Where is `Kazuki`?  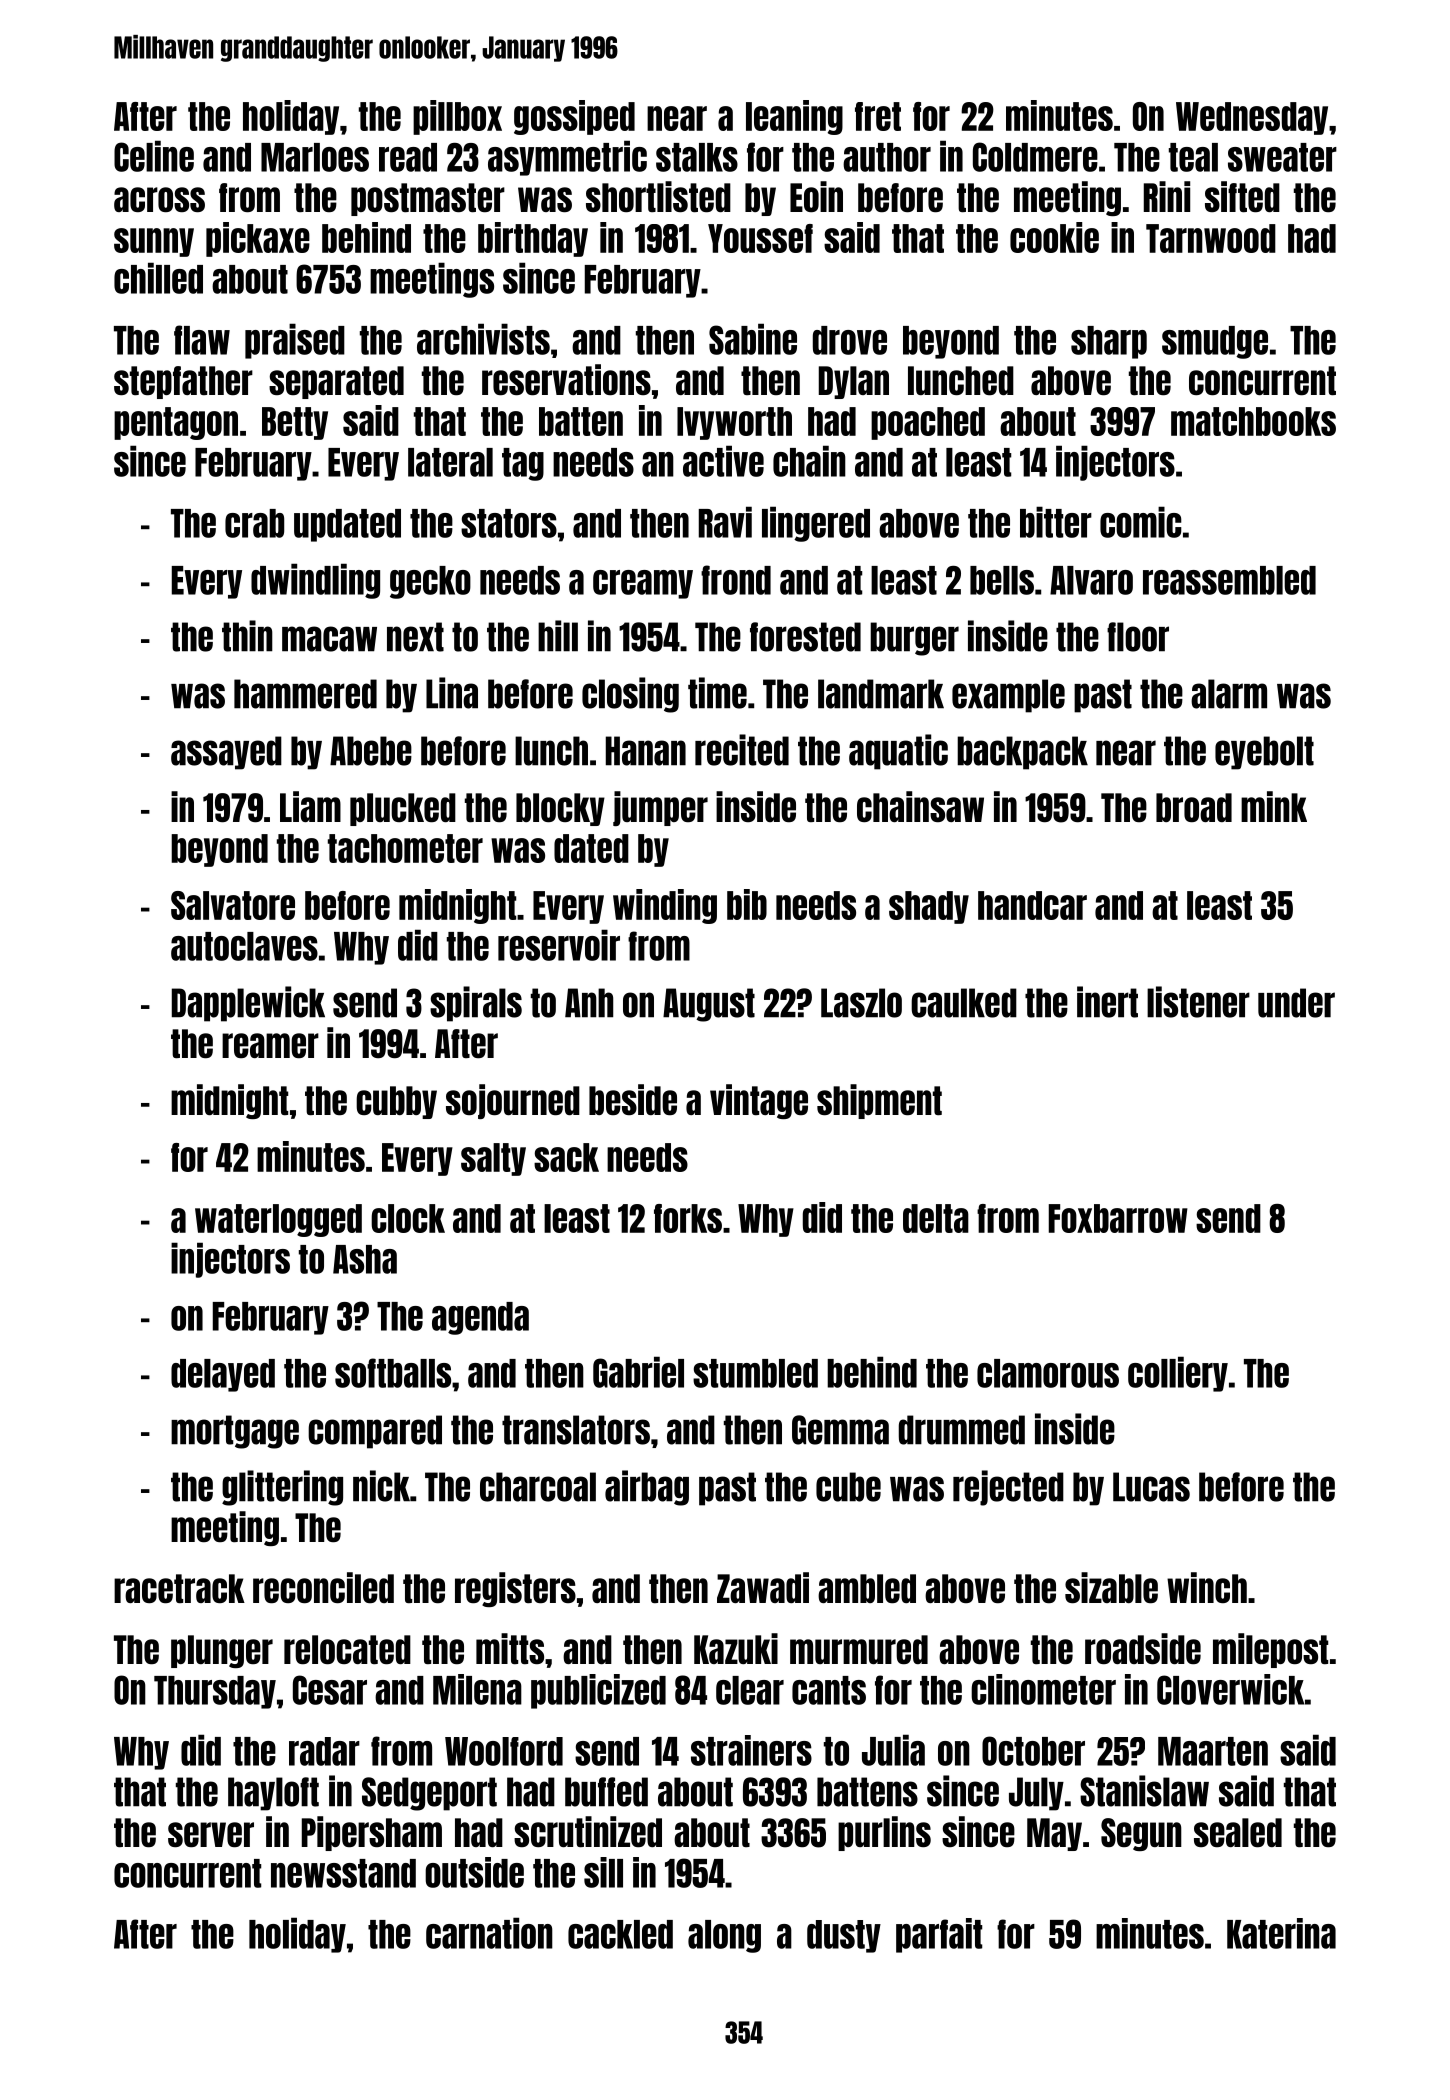
Kazuki is located at coordinates (736, 1648).
